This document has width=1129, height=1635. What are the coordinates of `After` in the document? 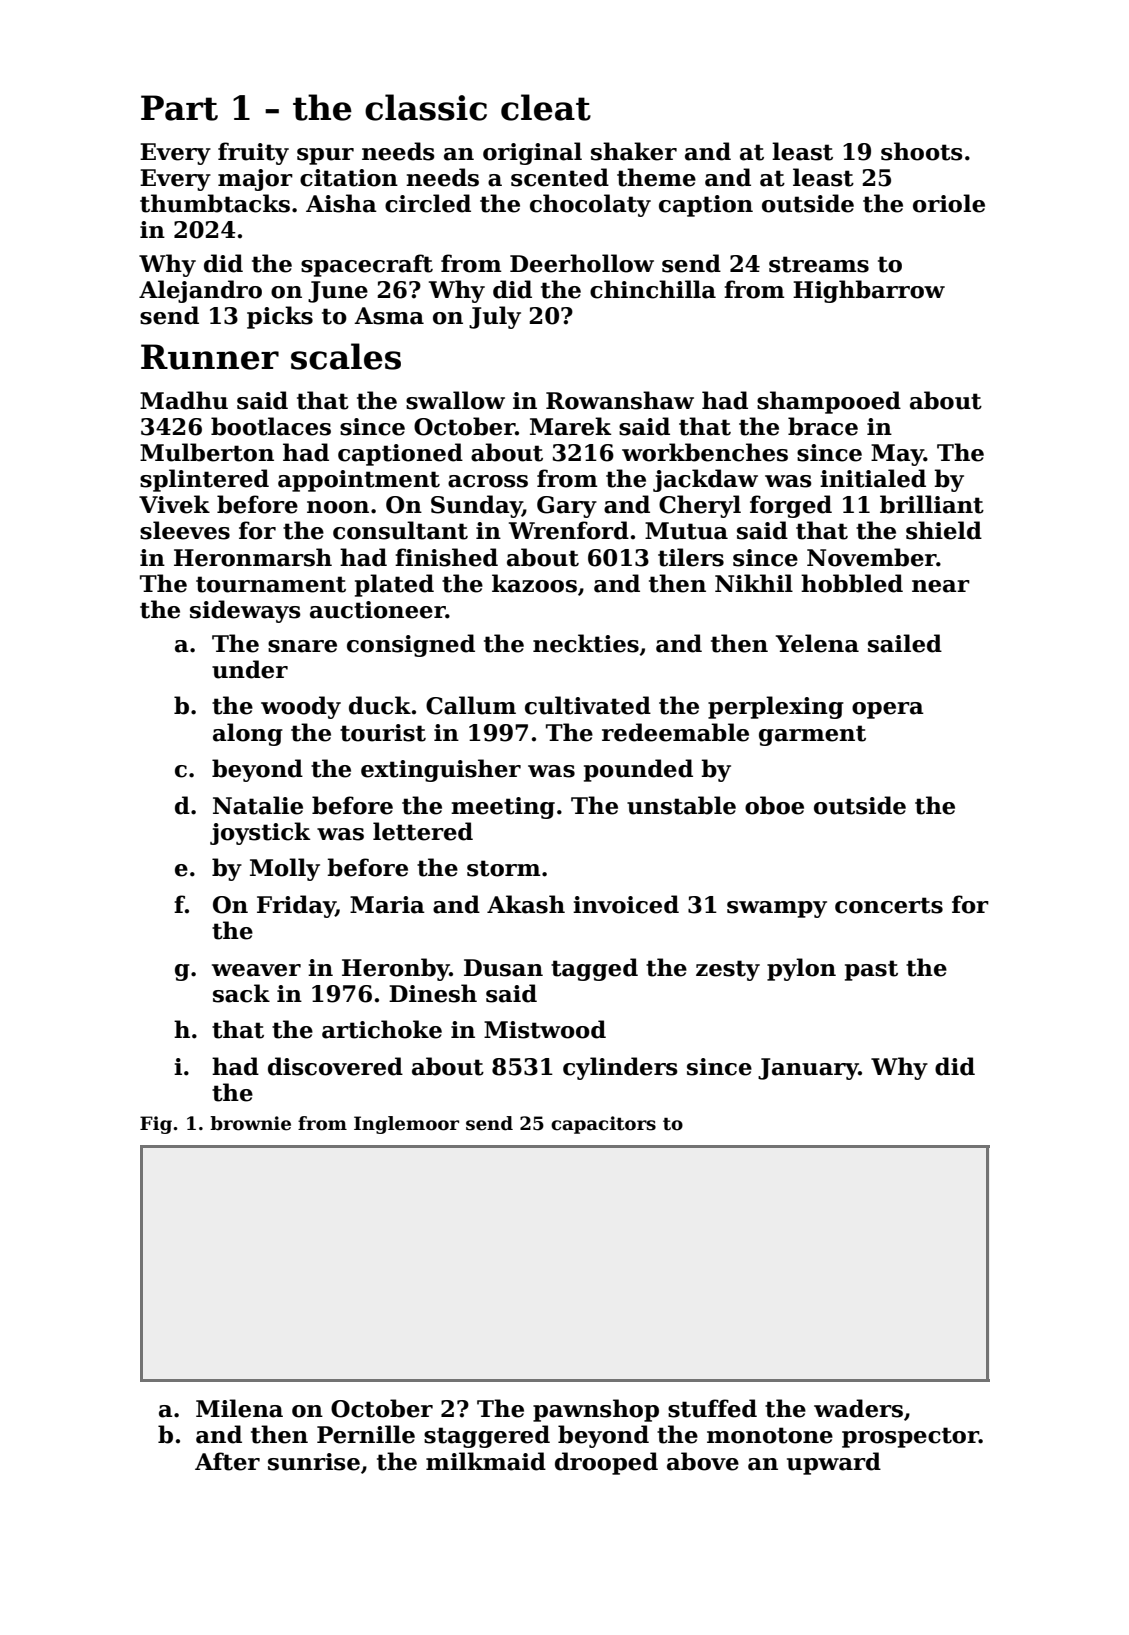 It's located at (227, 1461).
